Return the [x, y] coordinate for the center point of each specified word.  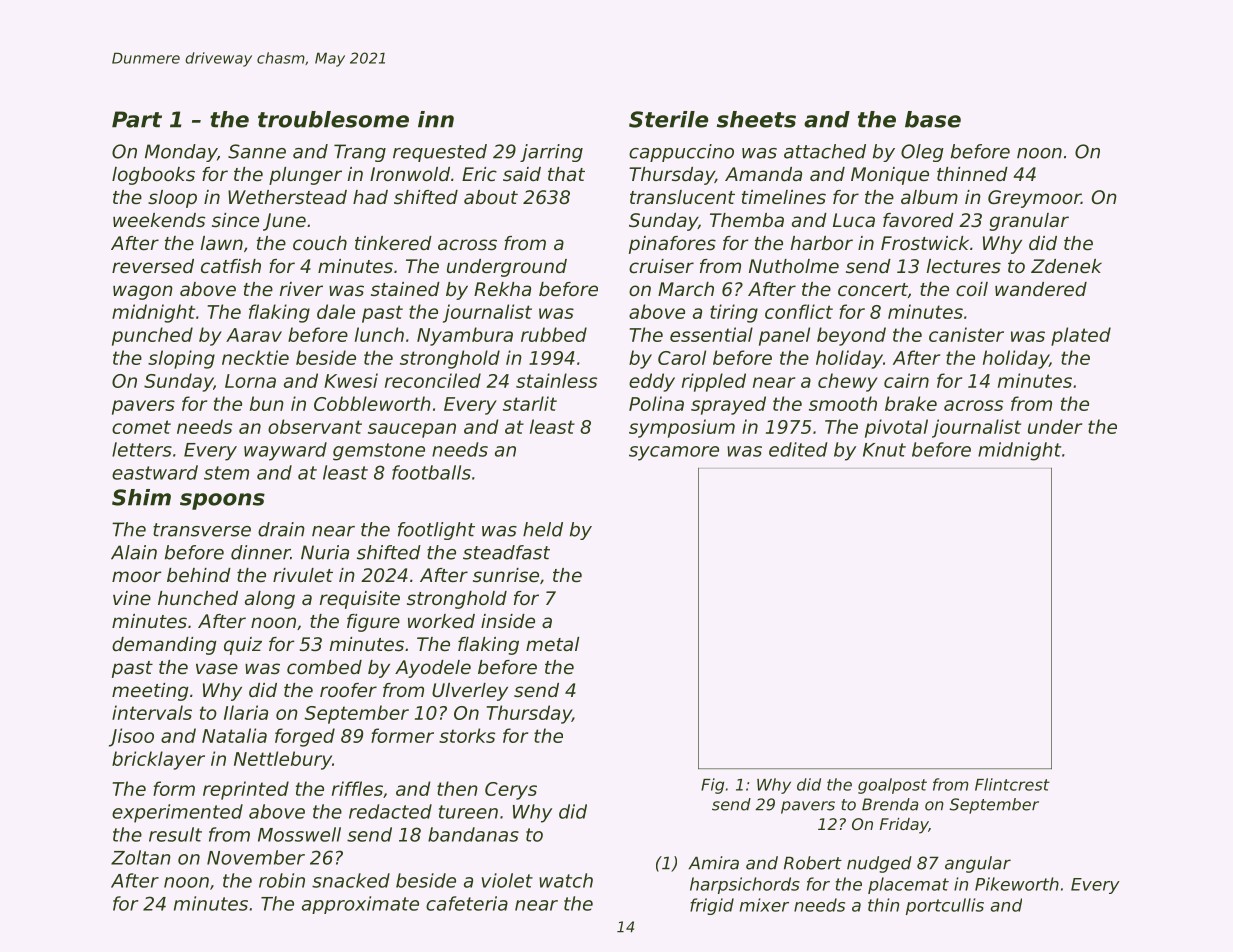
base [933, 119]
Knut [884, 450]
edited [798, 449]
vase [217, 668]
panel [784, 336]
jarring [551, 153]
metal [552, 644]
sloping [181, 359]
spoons [222, 501]
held [543, 529]
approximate [360, 905]
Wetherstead [287, 197]
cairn [906, 380]
